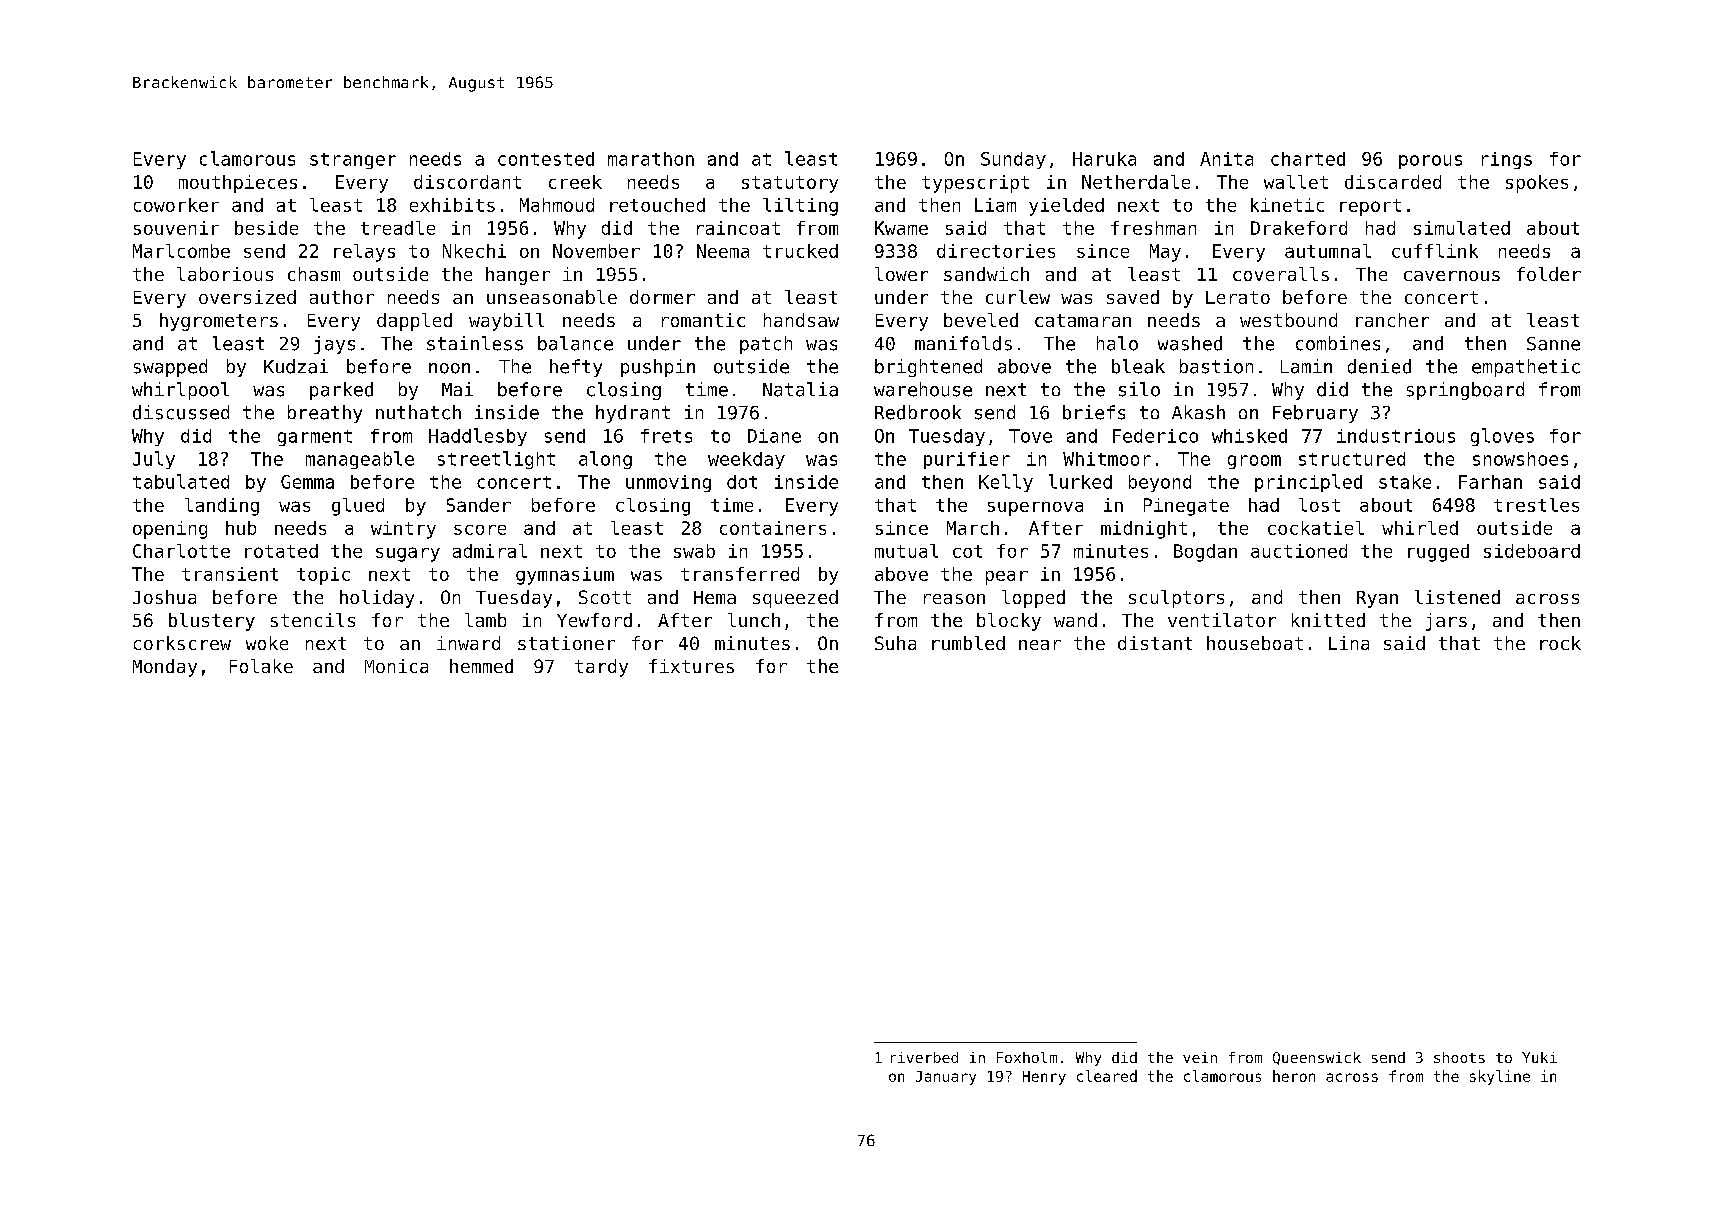 This page has width=1713, height=1211. Describe the element at coordinates (1549, 274) in the page. I see `folder` at that location.
